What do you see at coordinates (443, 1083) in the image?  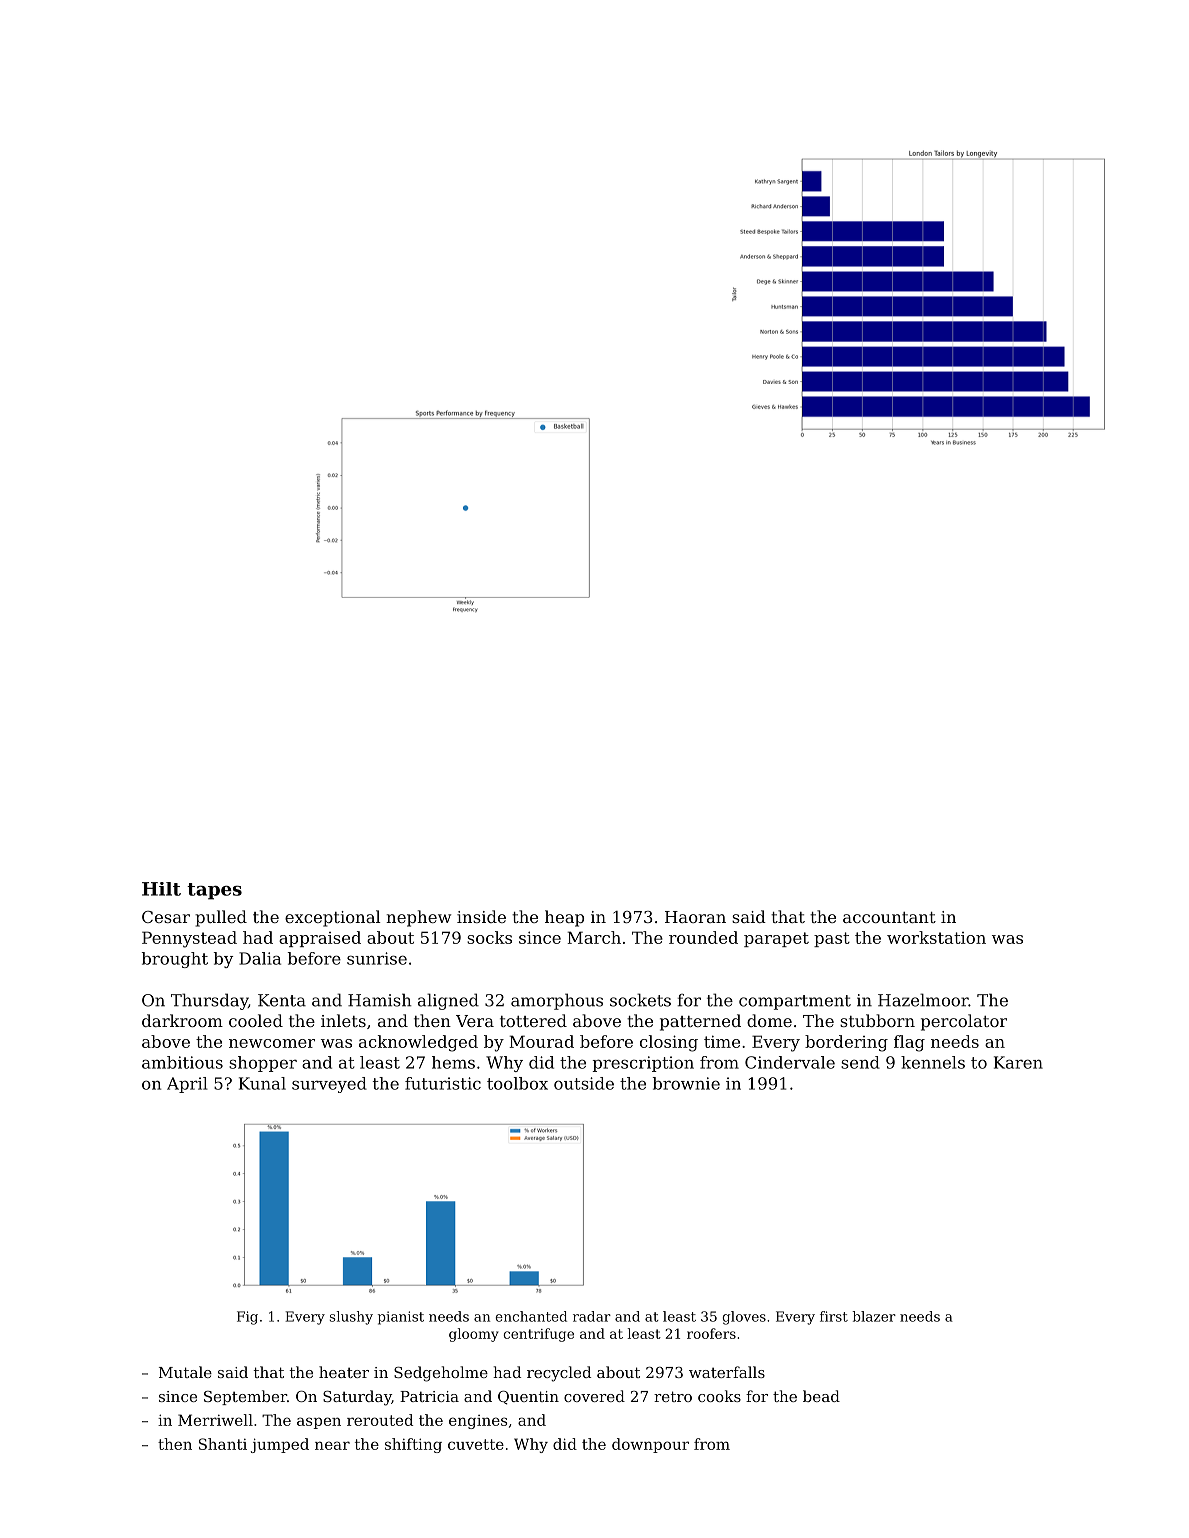 I see `futuristic` at bounding box center [443, 1083].
